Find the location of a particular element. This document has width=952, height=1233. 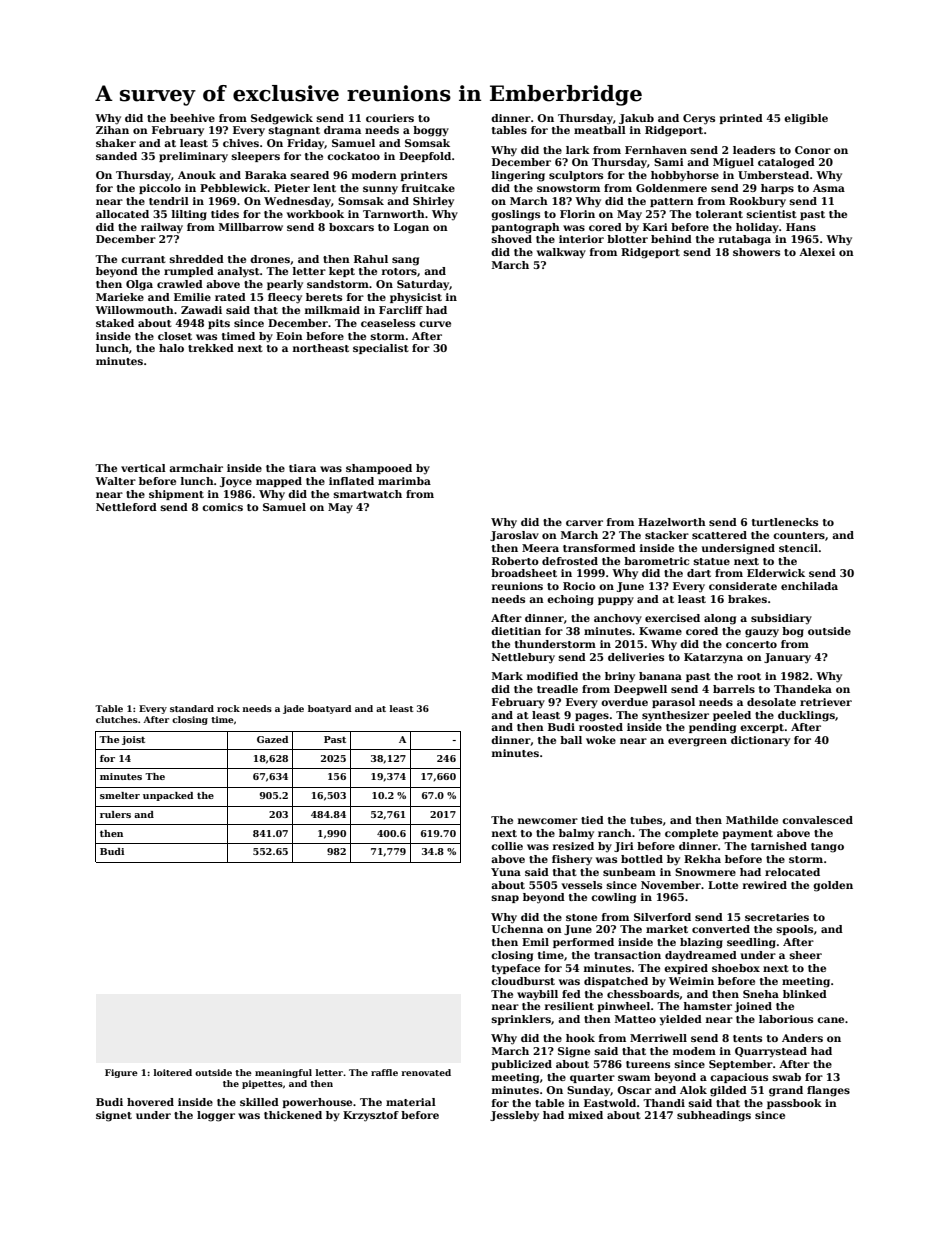

thickened is located at coordinates (293, 1115).
